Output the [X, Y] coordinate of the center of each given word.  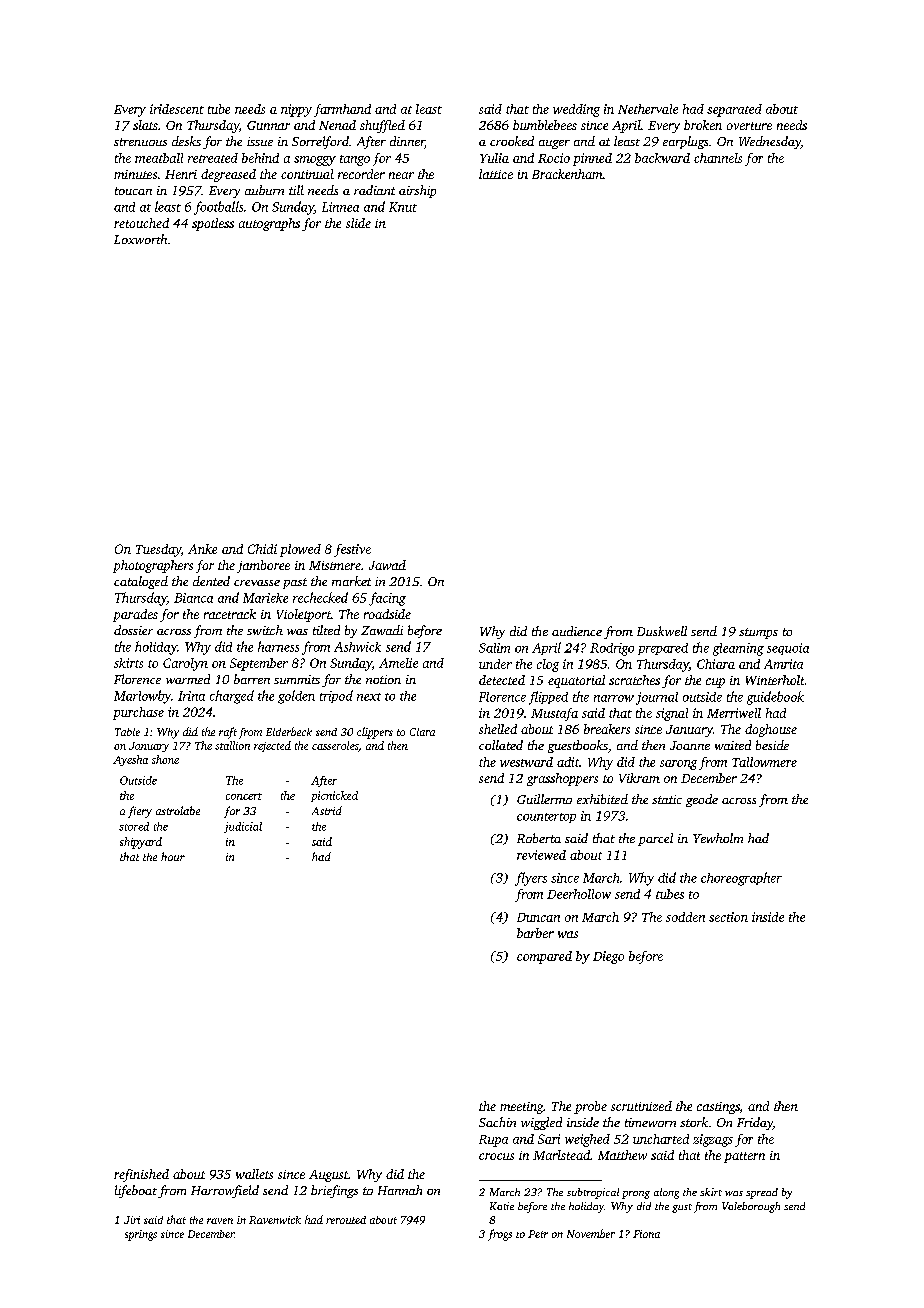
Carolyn [185, 664]
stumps [758, 633]
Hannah [400, 1190]
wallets [254, 1174]
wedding [576, 110]
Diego [608, 957]
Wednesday [770, 142]
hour [173, 856]
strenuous [140, 142]
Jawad [387, 565]
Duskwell [662, 631]
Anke [202, 549]
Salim [494, 648]
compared [544, 957]
